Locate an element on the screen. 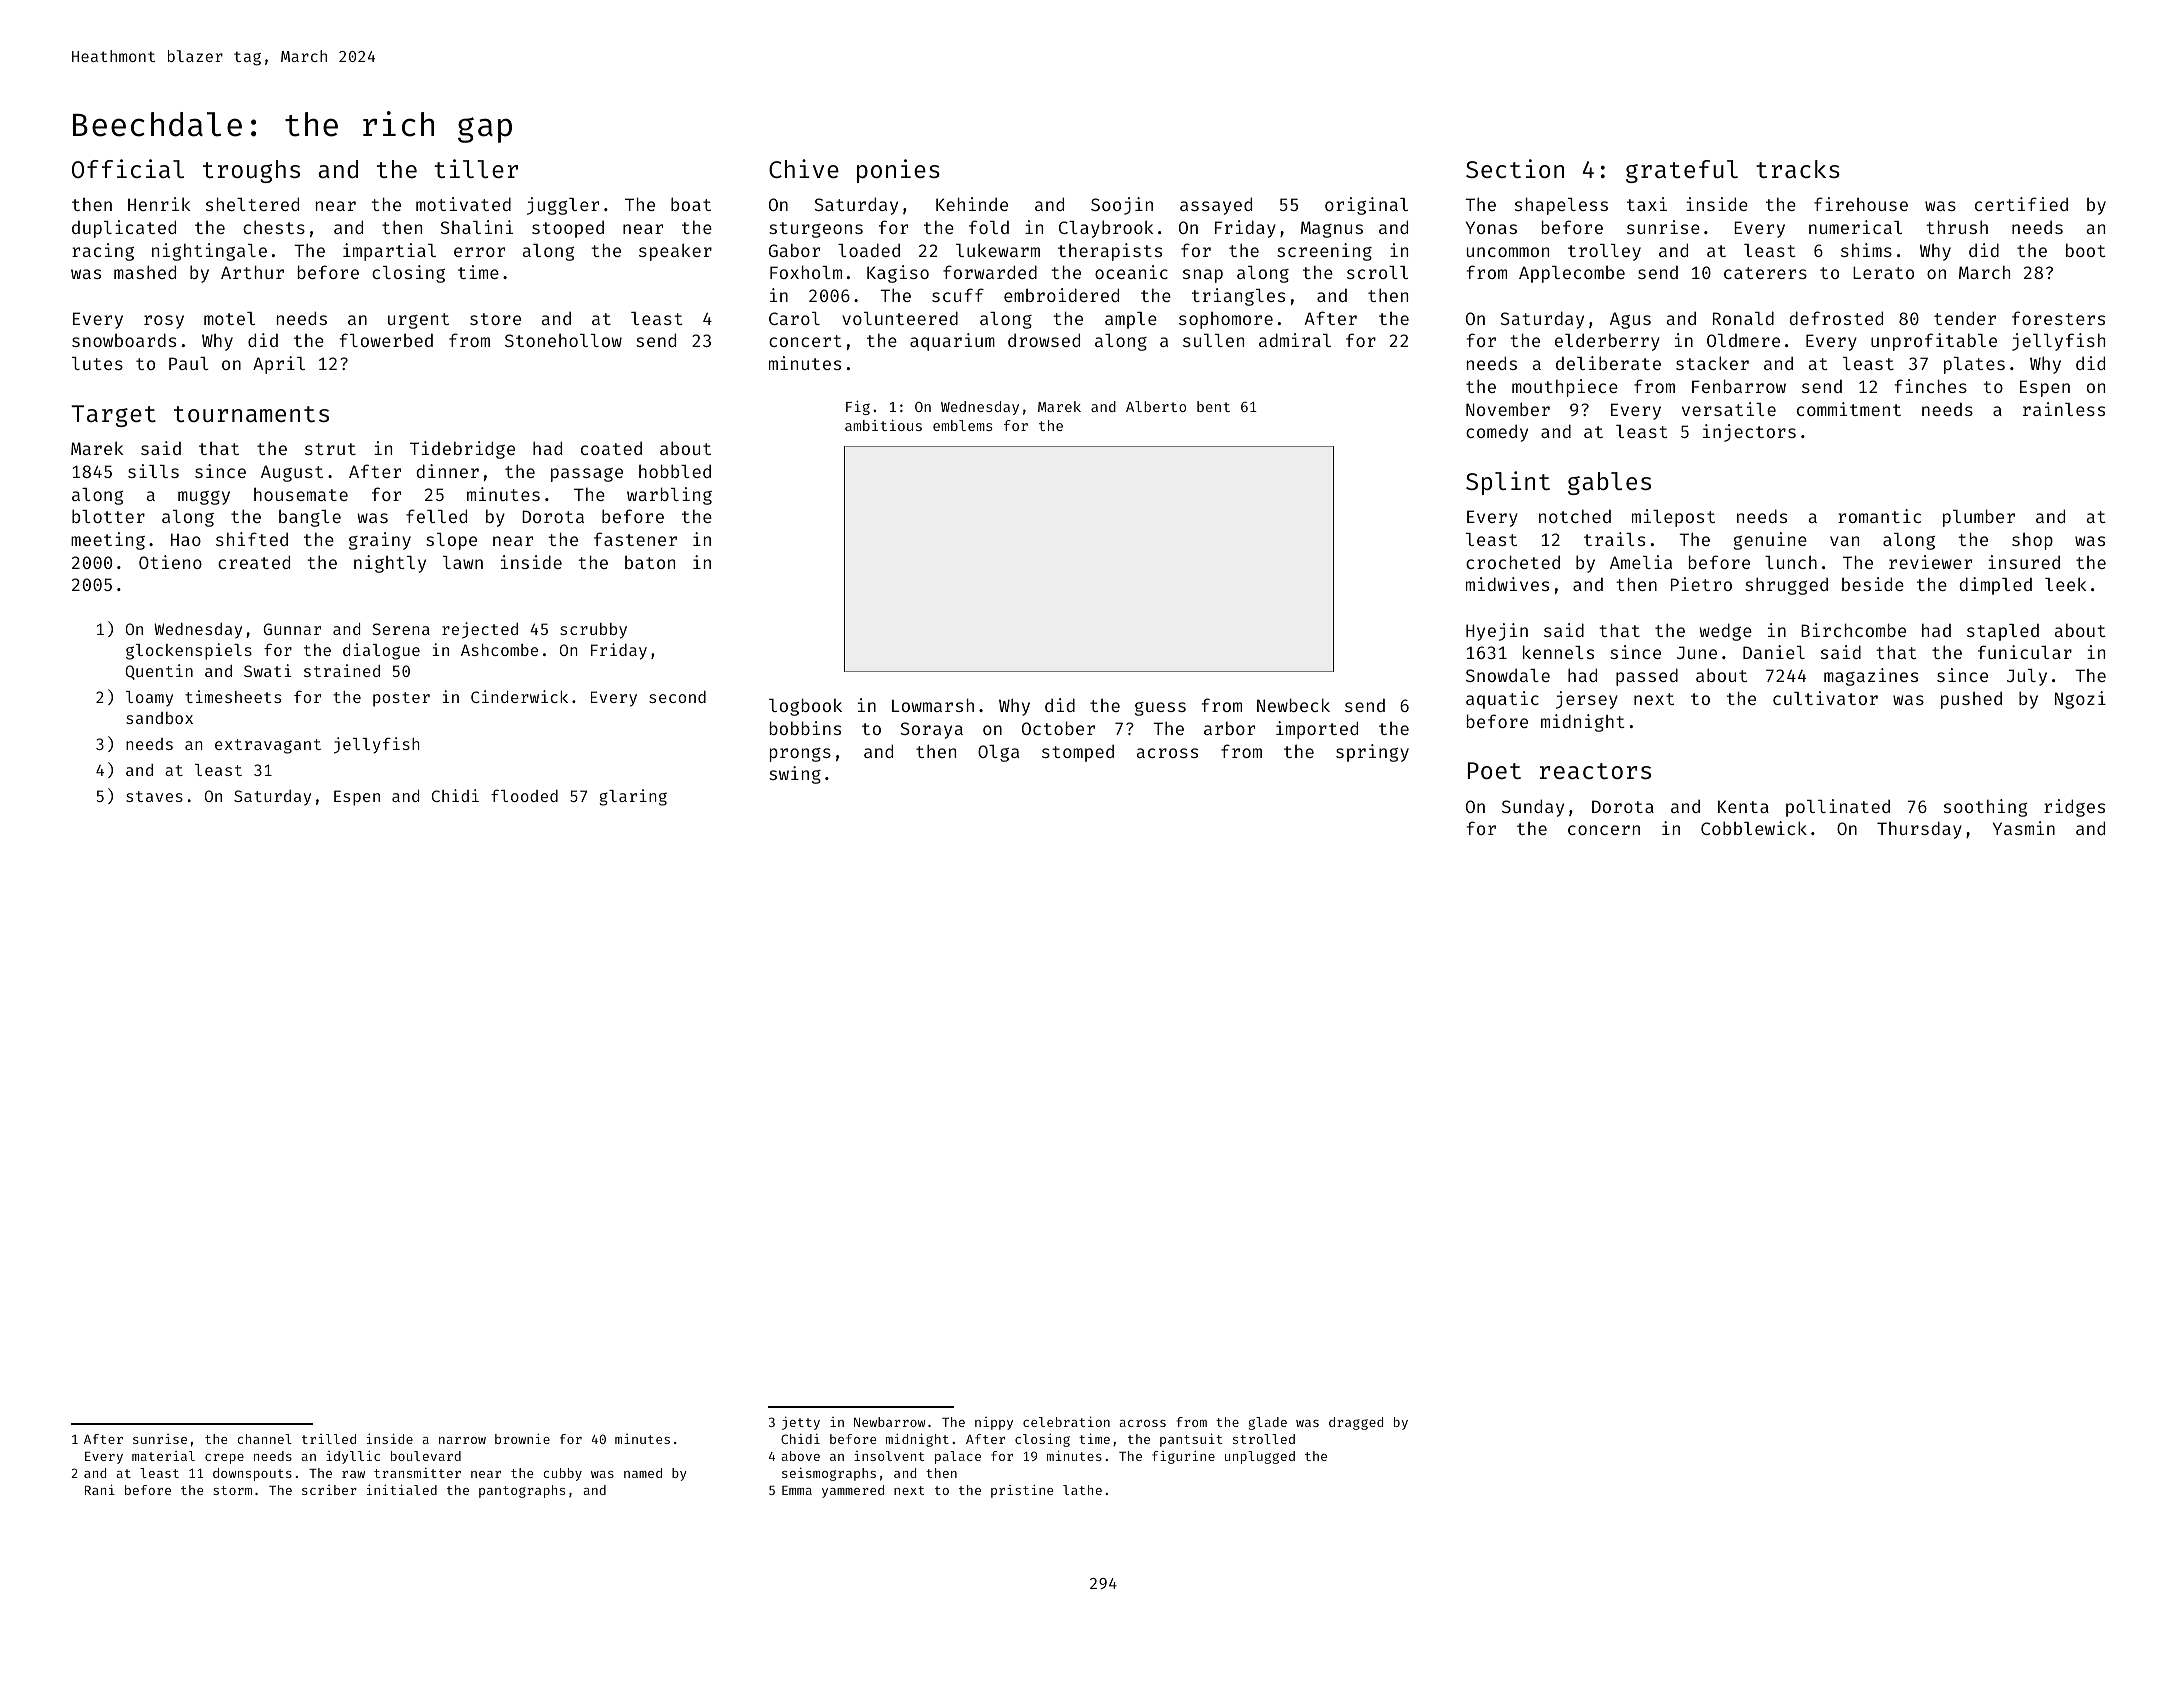 The width and height of the screenshot is (2178, 1683). store is located at coordinates (495, 319).
